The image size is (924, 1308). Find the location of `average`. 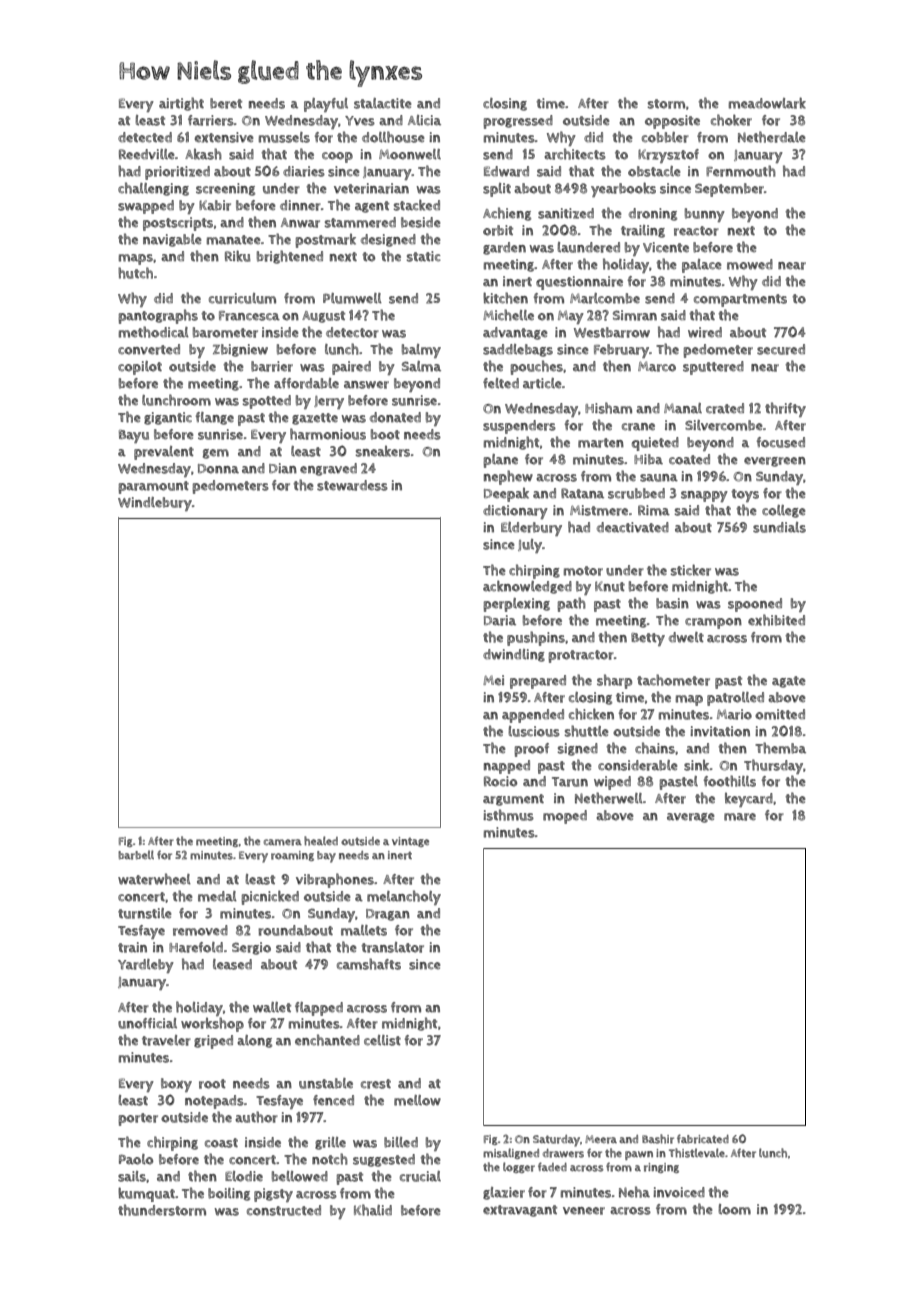

average is located at coordinates (691, 818).
